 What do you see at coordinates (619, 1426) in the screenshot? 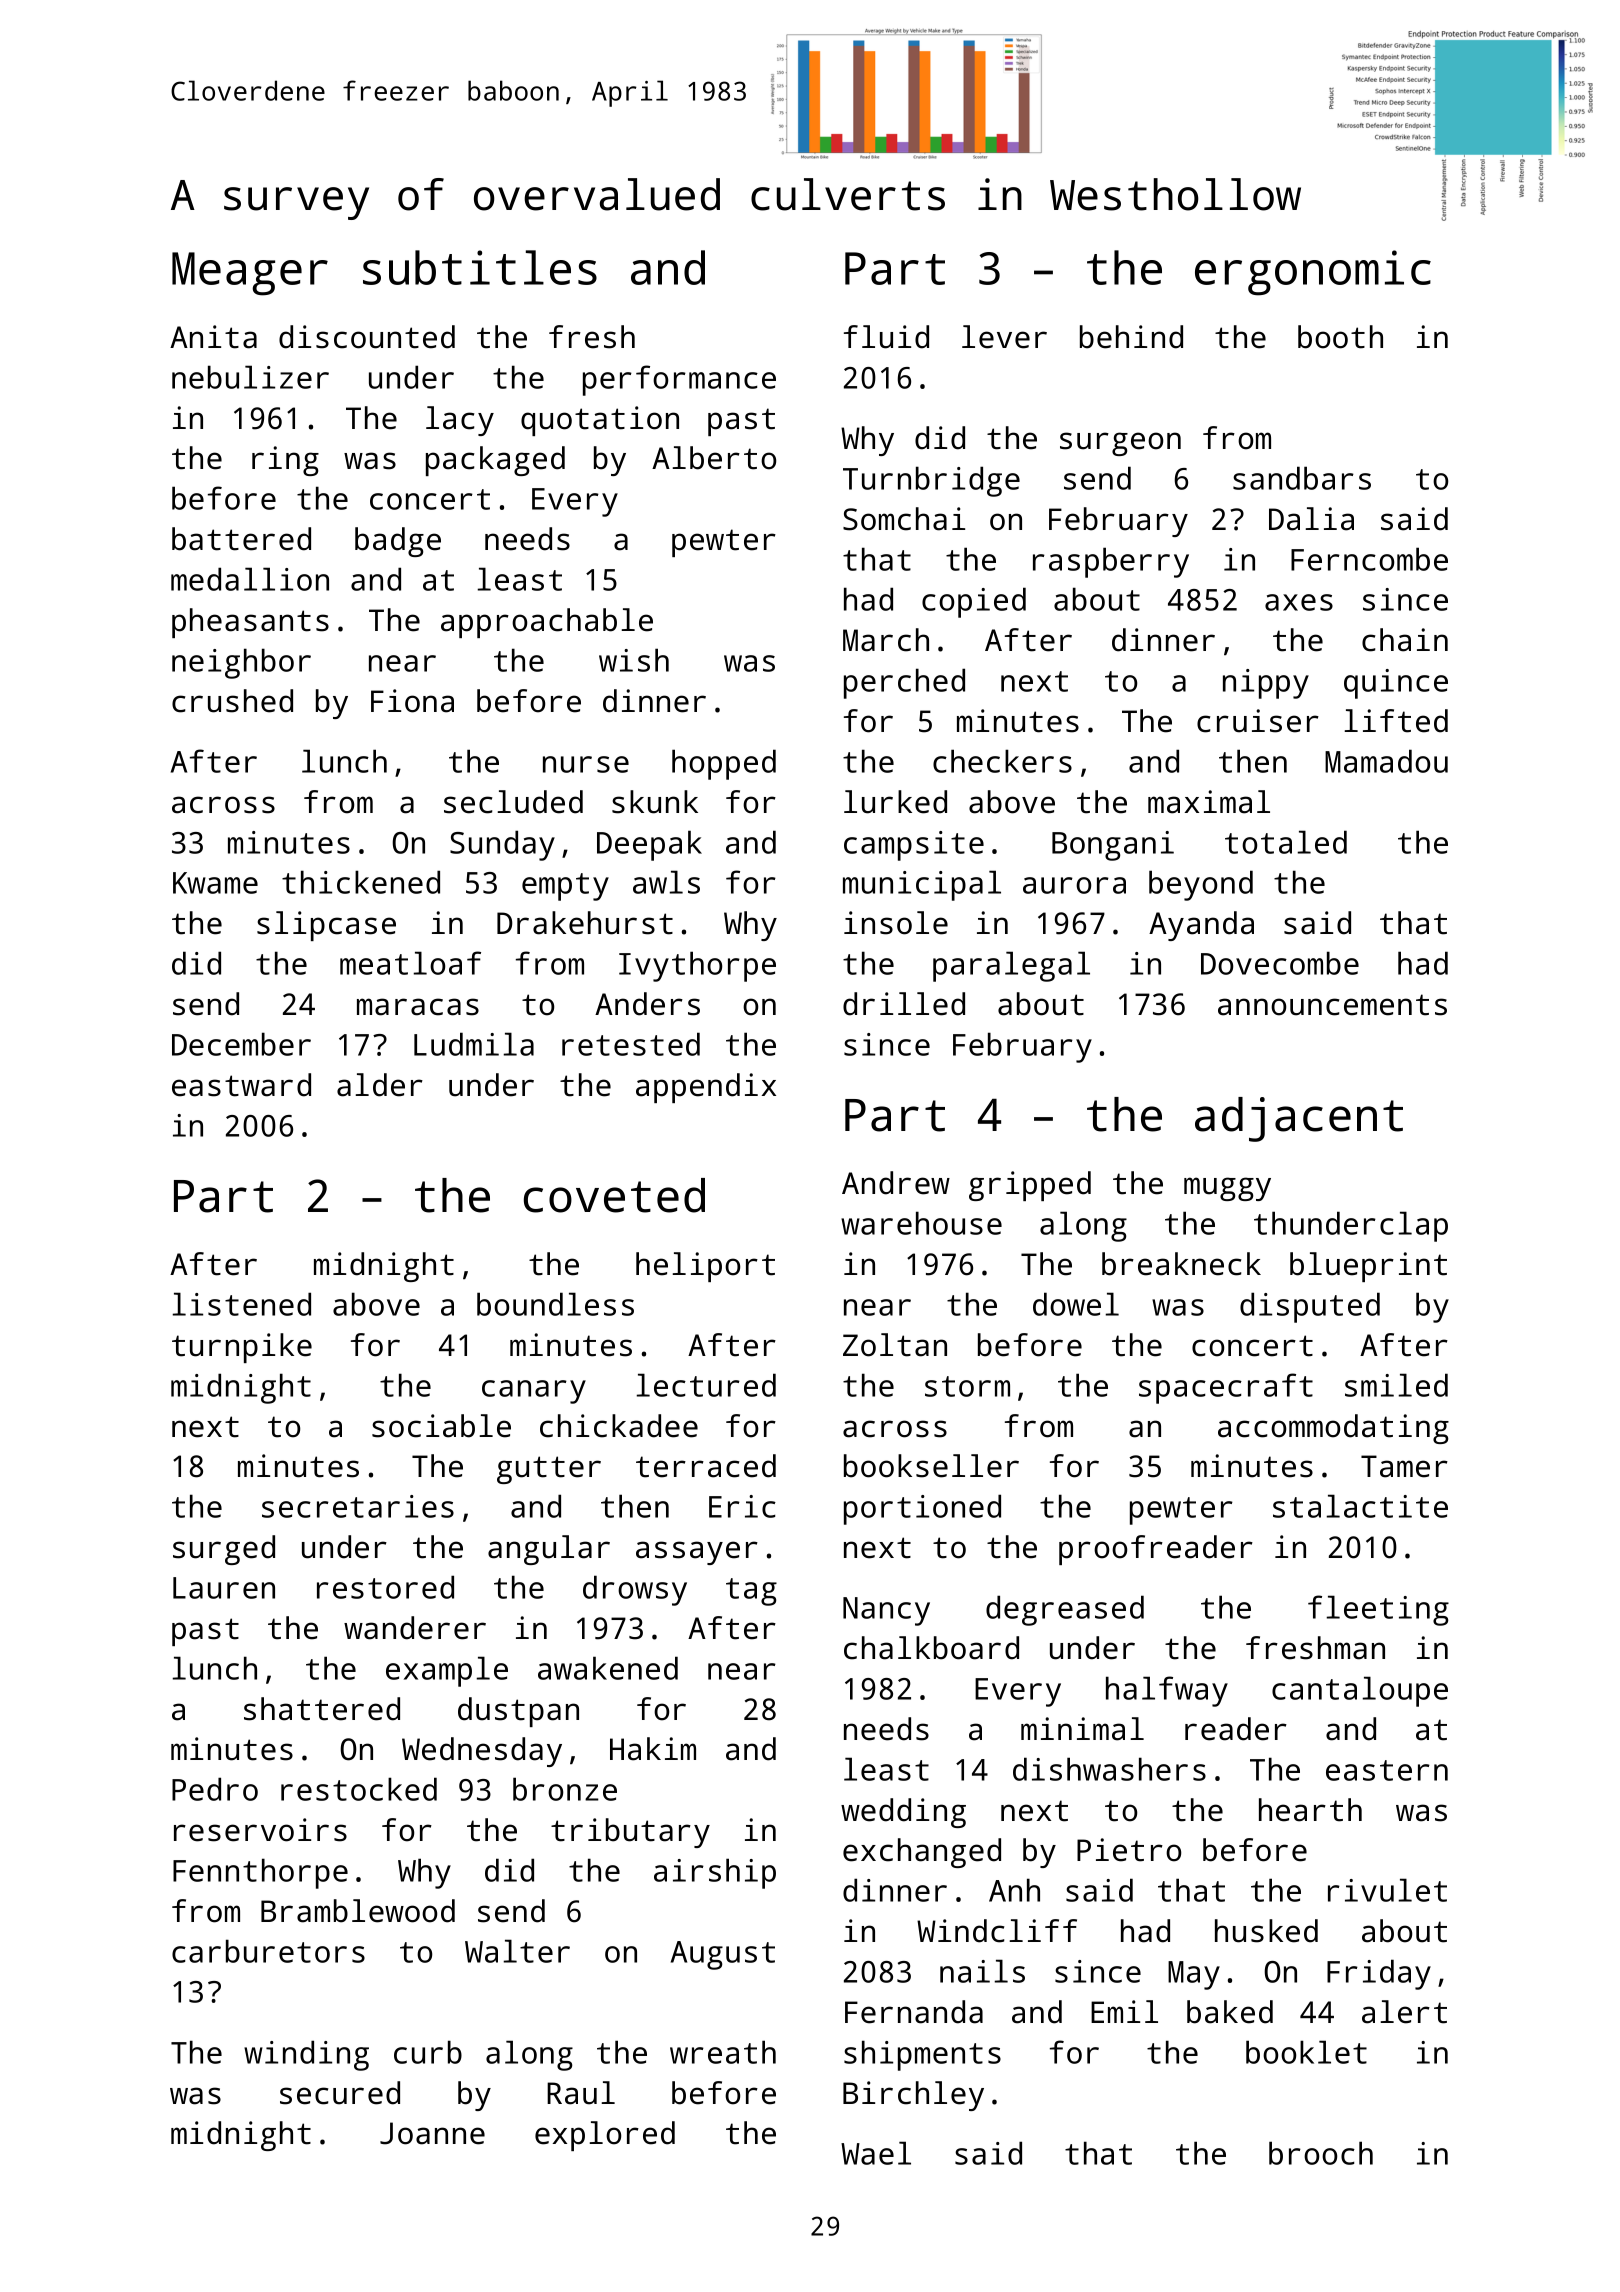
I see `chickadee` at bounding box center [619, 1426].
